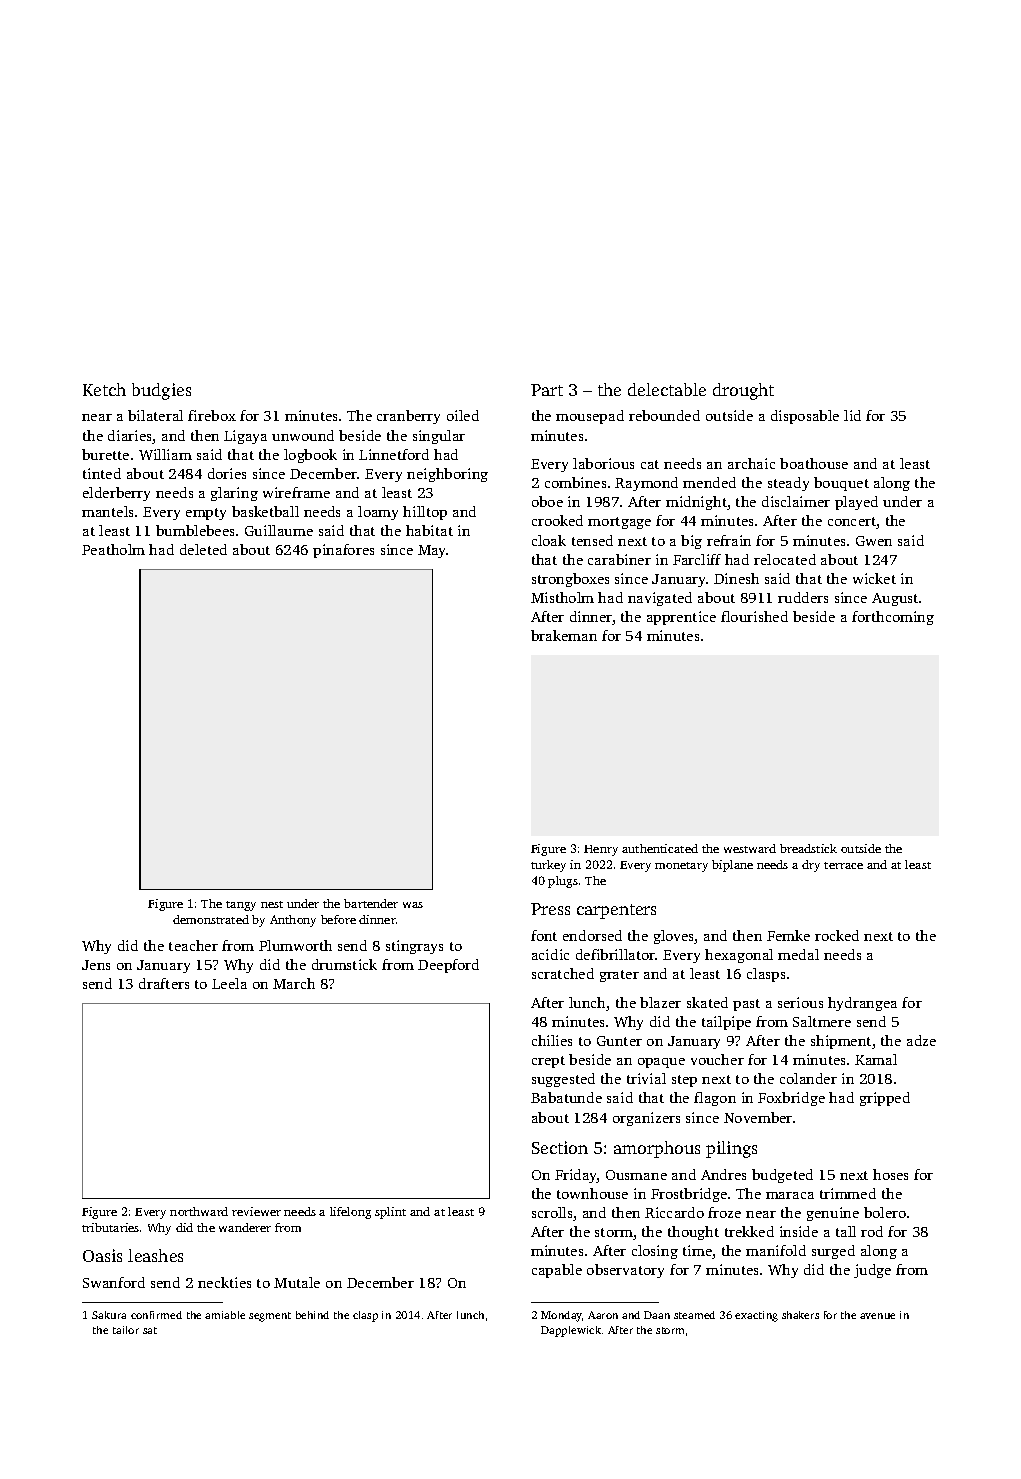 The height and width of the screenshot is (1479, 1021). What do you see at coordinates (439, 437) in the screenshot?
I see `singular` at bounding box center [439, 437].
